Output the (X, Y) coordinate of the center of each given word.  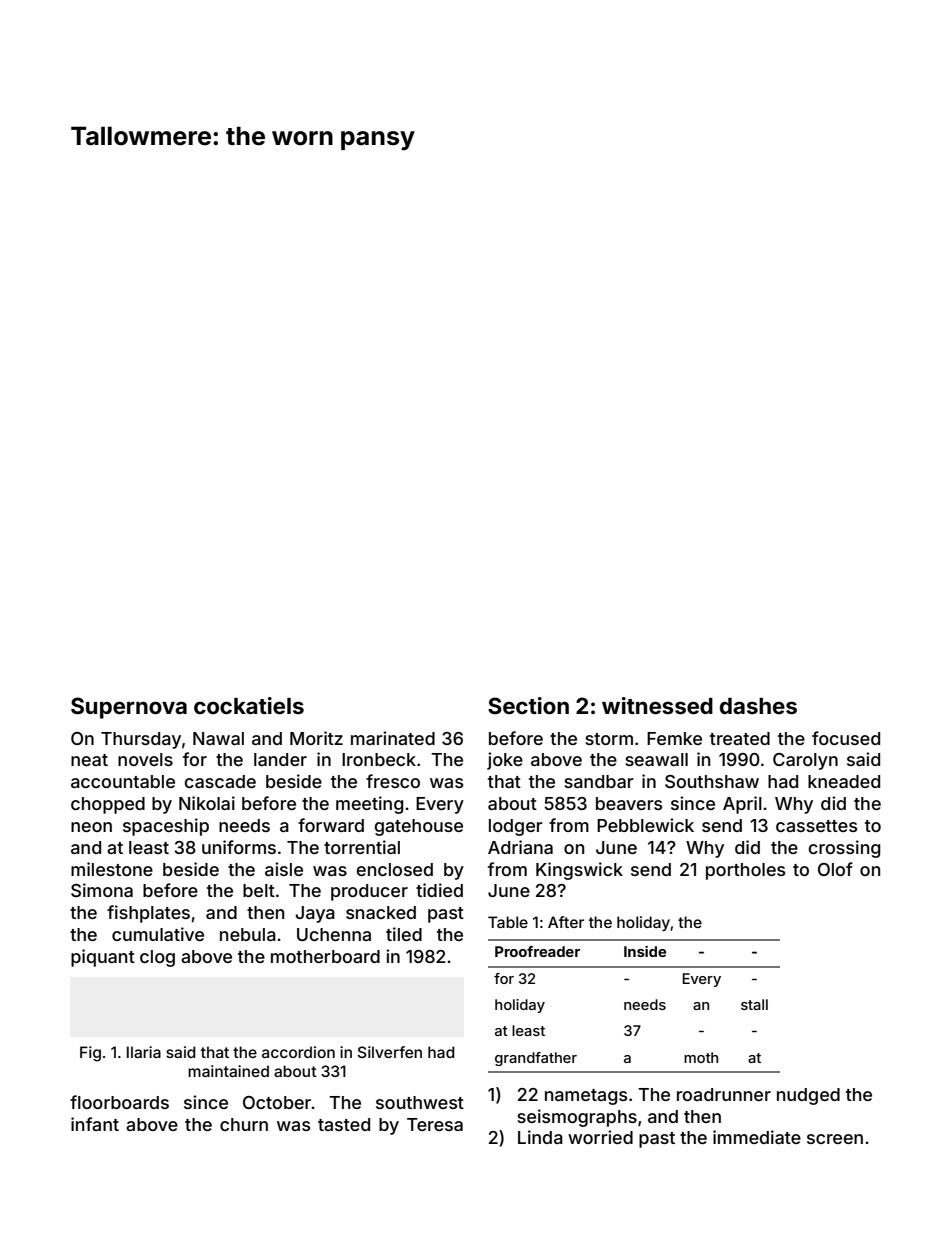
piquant (103, 958)
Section (528, 705)
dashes (758, 706)
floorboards (119, 1102)
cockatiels (249, 705)
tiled (404, 934)
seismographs (577, 1118)
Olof (835, 869)
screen (835, 1139)
